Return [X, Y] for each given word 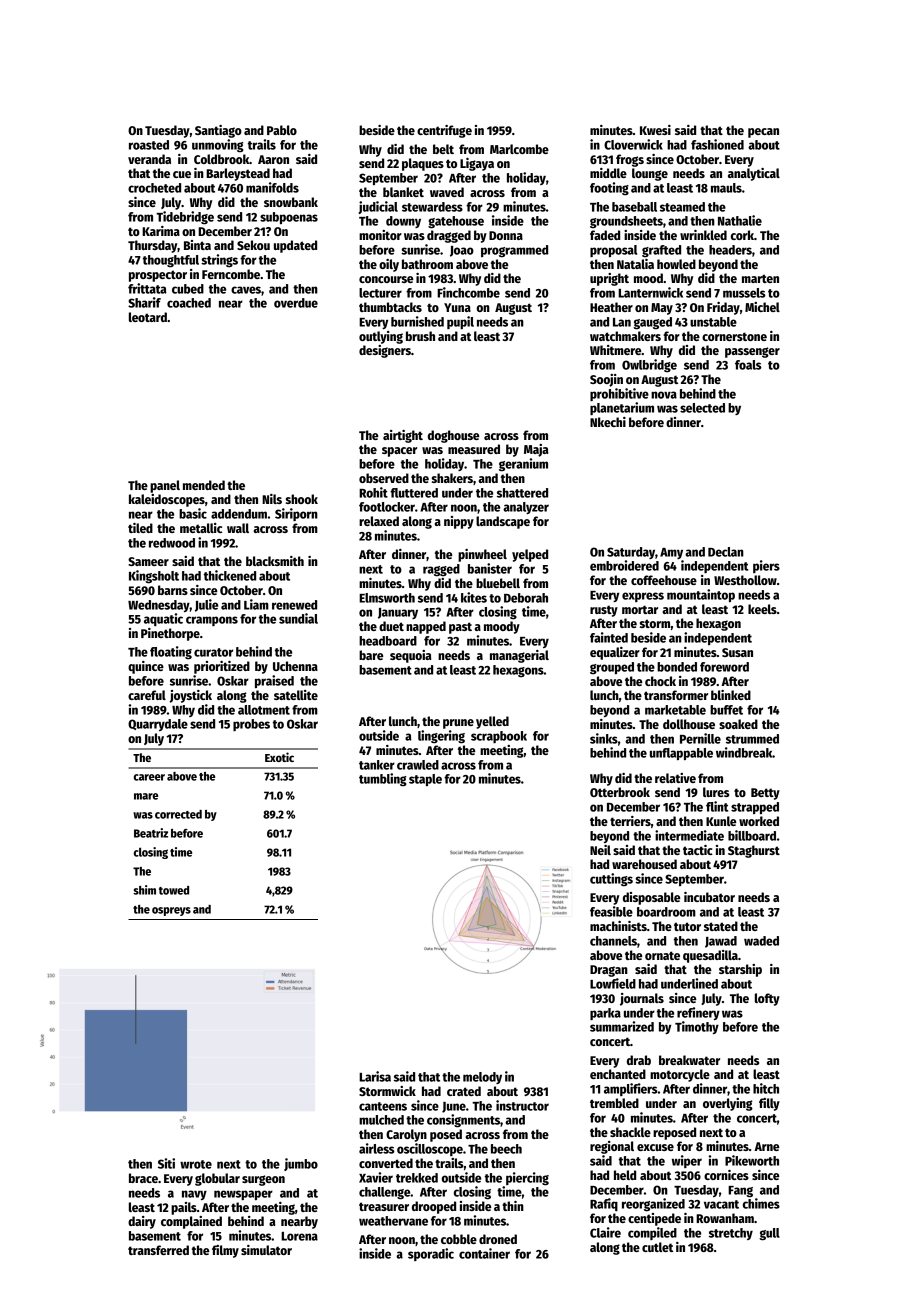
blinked [731, 695]
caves [246, 290]
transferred [158, 1250]
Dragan [609, 971]
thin [513, 1206]
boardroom [666, 912]
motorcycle [680, 1075]
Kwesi [655, 130]
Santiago [218, 131]
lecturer [380, 293]
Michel [762, 307]
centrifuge [444, 131]
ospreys [171, 911]
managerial [519, 656]
